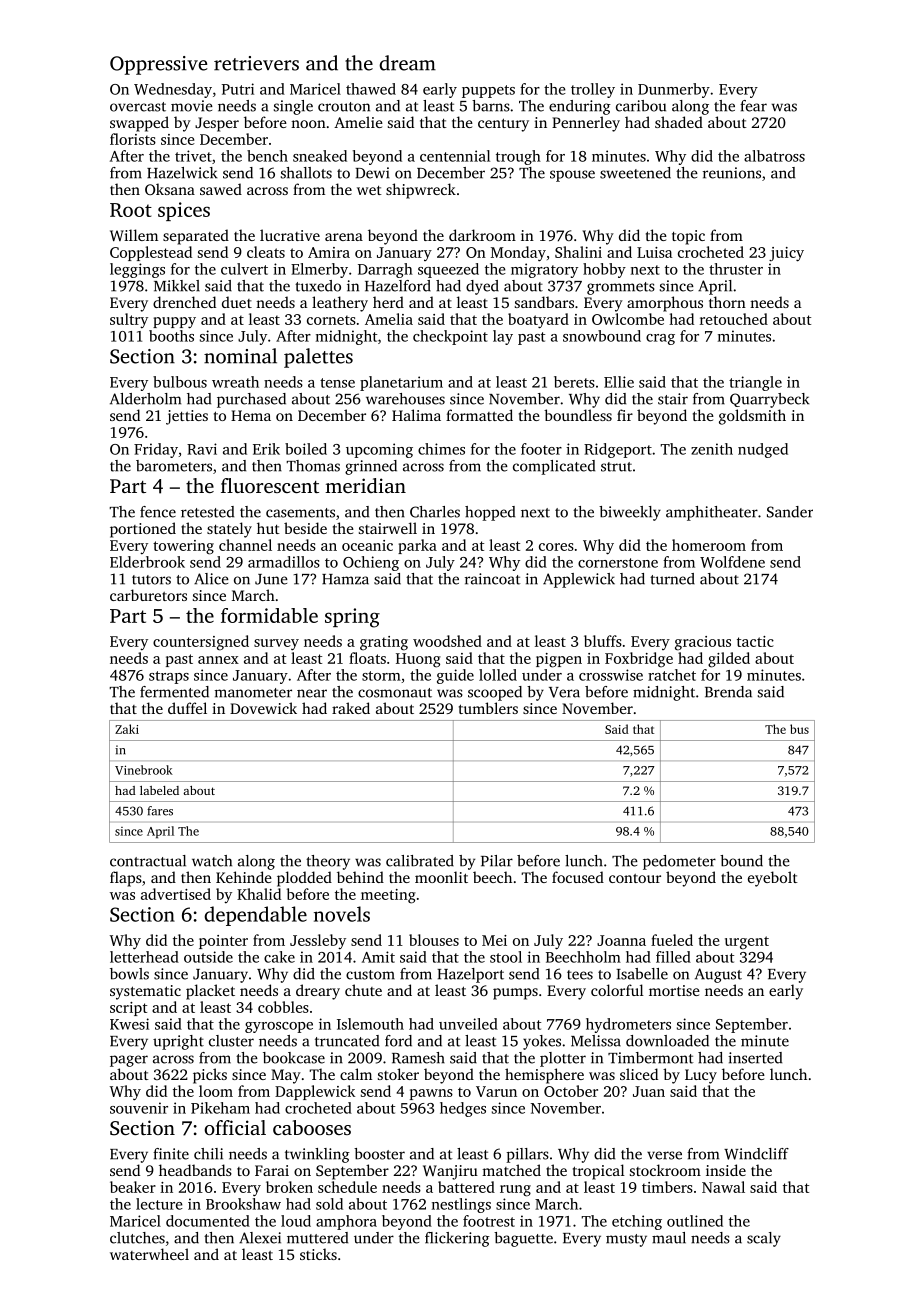 This screenshot has width=924, height=1308. I want to click on fear, so click(753, 106).
